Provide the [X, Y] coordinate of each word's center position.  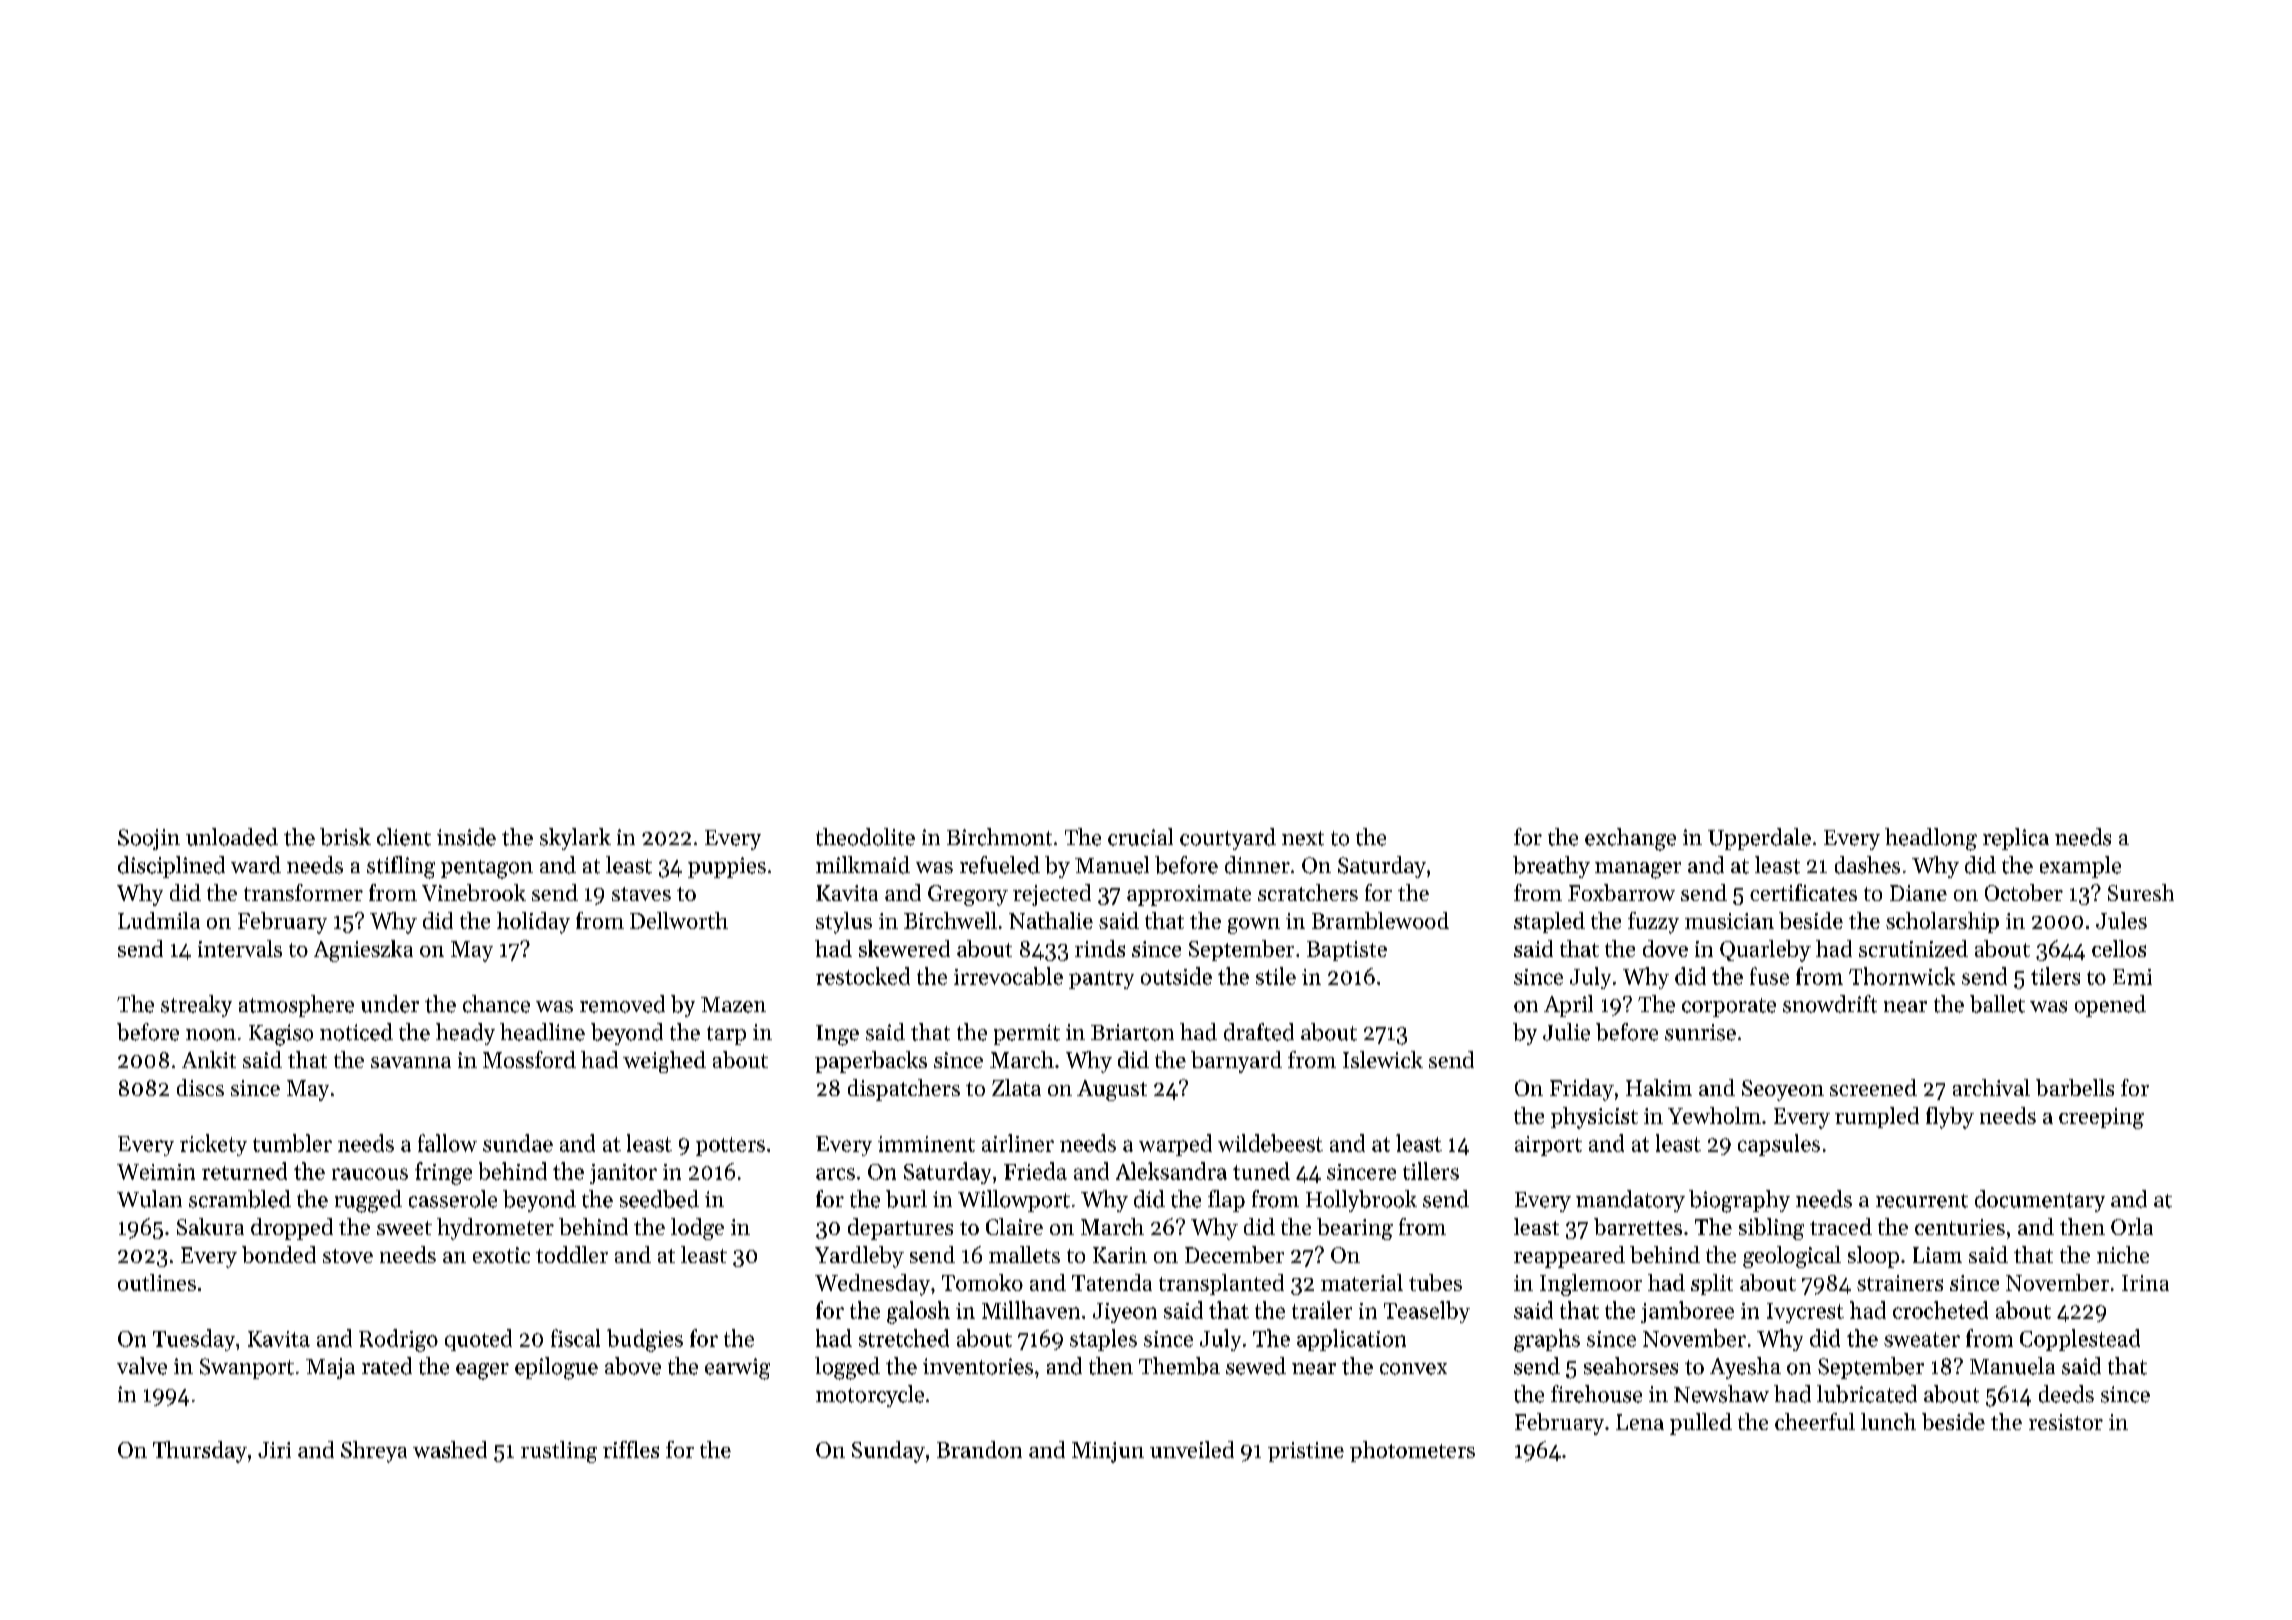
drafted [1259, 1032]
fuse [1769, 976]
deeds [2066, 1394]
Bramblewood [1380, 920]
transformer [303, 892]
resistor [2066, 1422]
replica [2016, 839]
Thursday [200, 1452]
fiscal [575, 1338]
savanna [411, 1062]
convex [1413, 1369]
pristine [1306, 1452]
